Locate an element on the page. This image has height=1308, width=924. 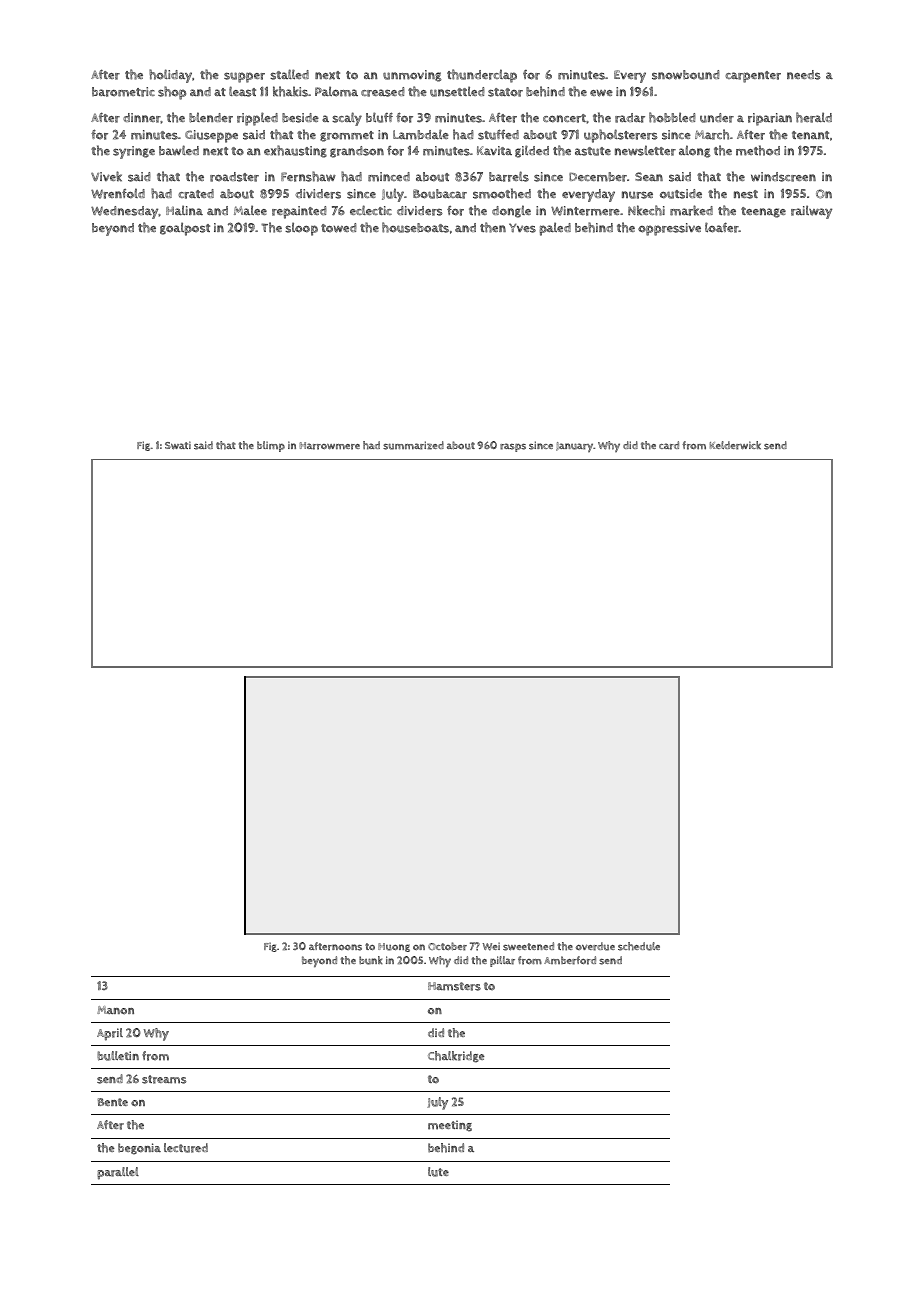
herald is located at coordinates (814, 117).
